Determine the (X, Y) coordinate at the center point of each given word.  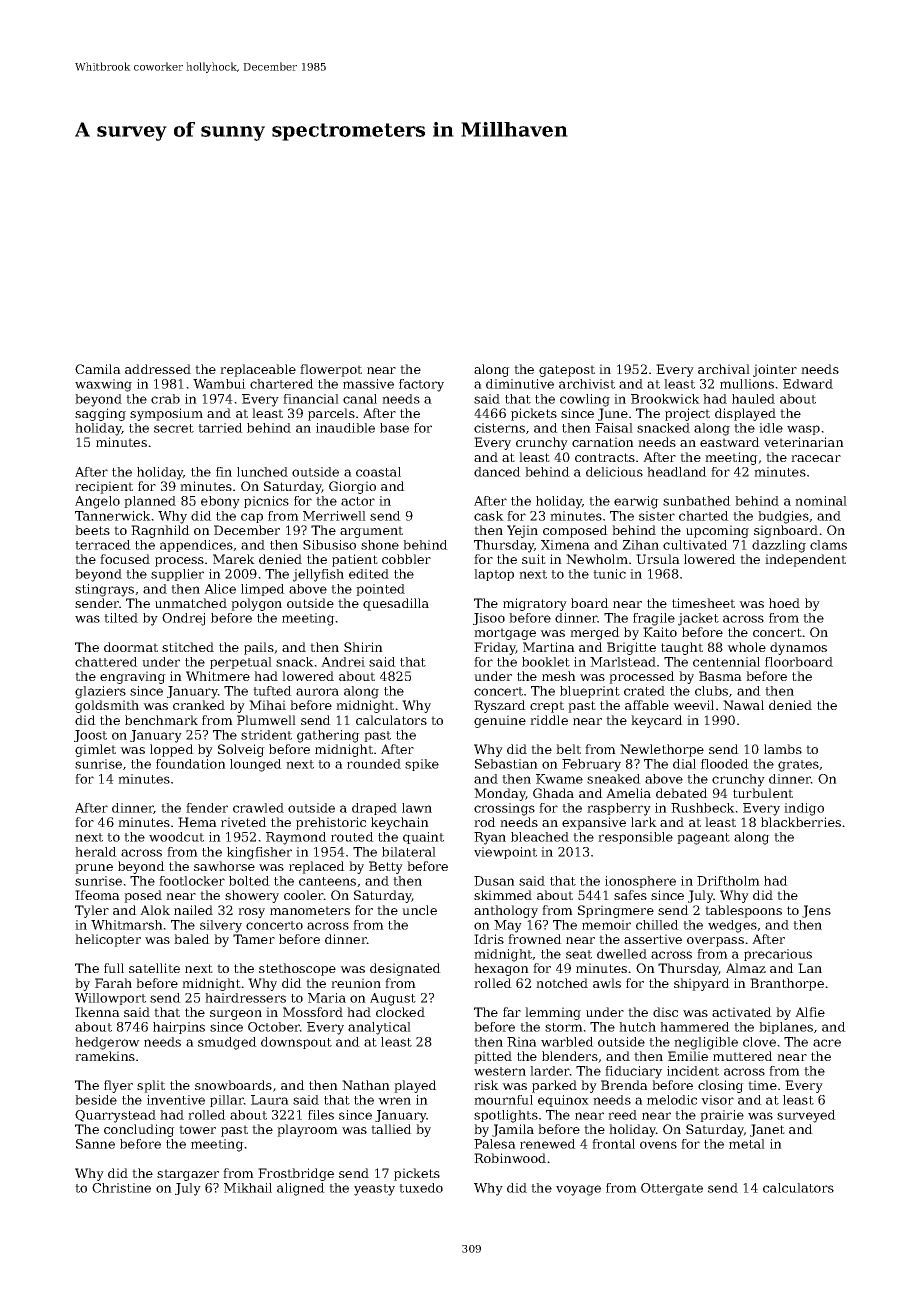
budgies (783, 517)
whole (746, 647)
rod (485, 822)
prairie (722, 1116)
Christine (121, 1188)
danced (497, 472)
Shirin (363, 647)
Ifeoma (97, 895)
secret (174, 428)
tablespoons (743, 911)
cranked (199, 705)
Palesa (495, 1144)
